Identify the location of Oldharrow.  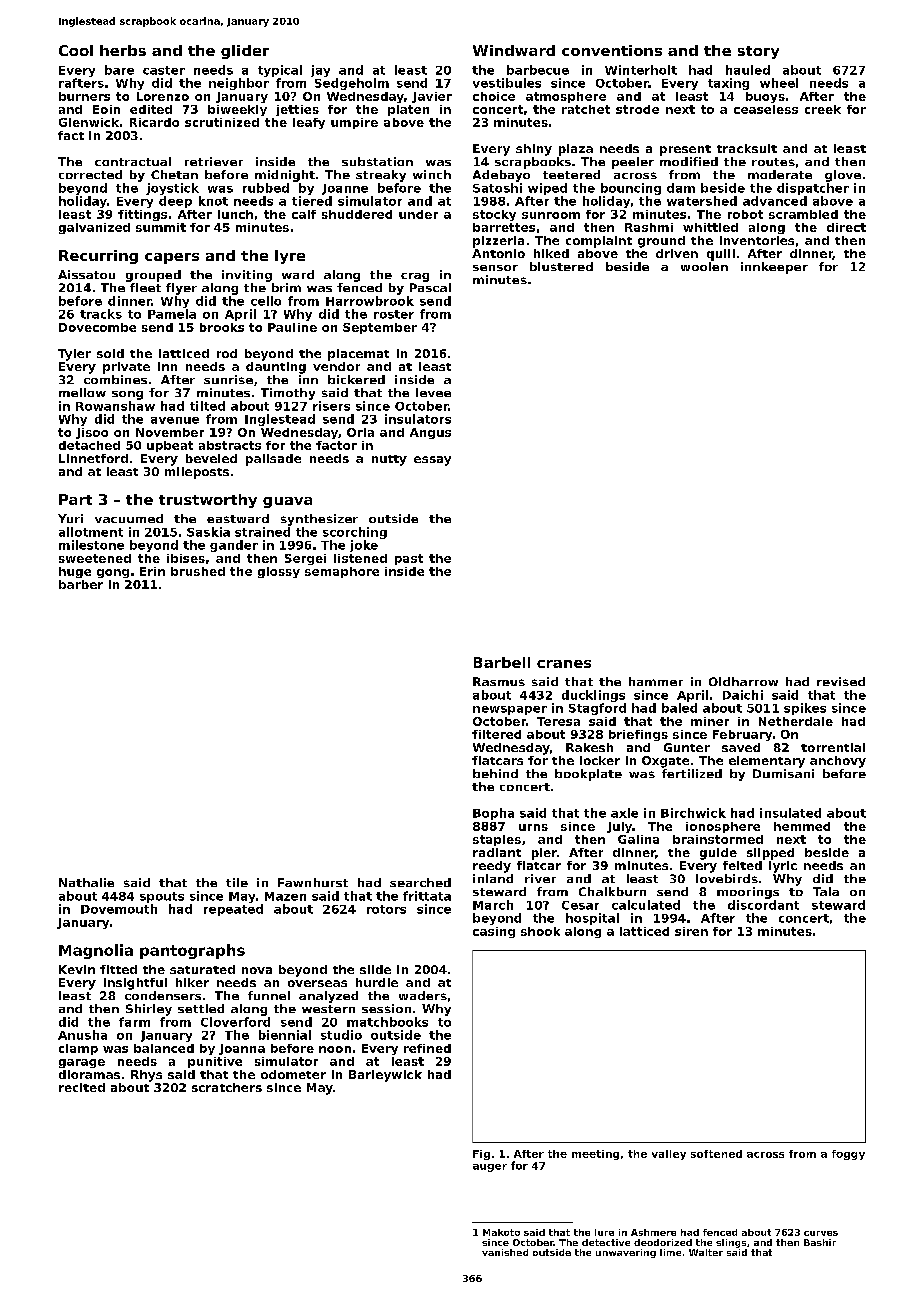
(743, 681).
